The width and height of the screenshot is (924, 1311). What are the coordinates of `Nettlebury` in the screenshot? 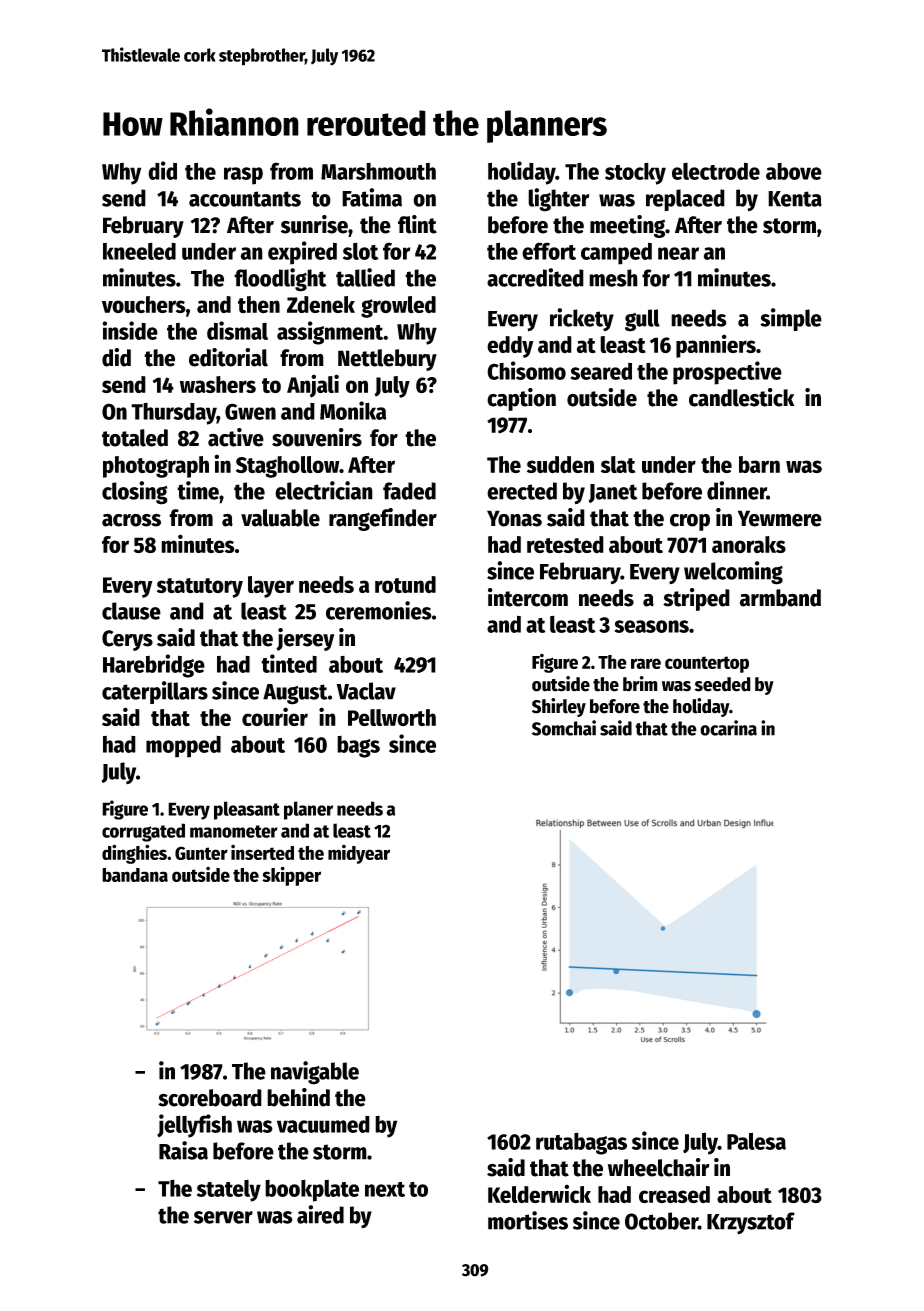 It's located at (387, 360).
